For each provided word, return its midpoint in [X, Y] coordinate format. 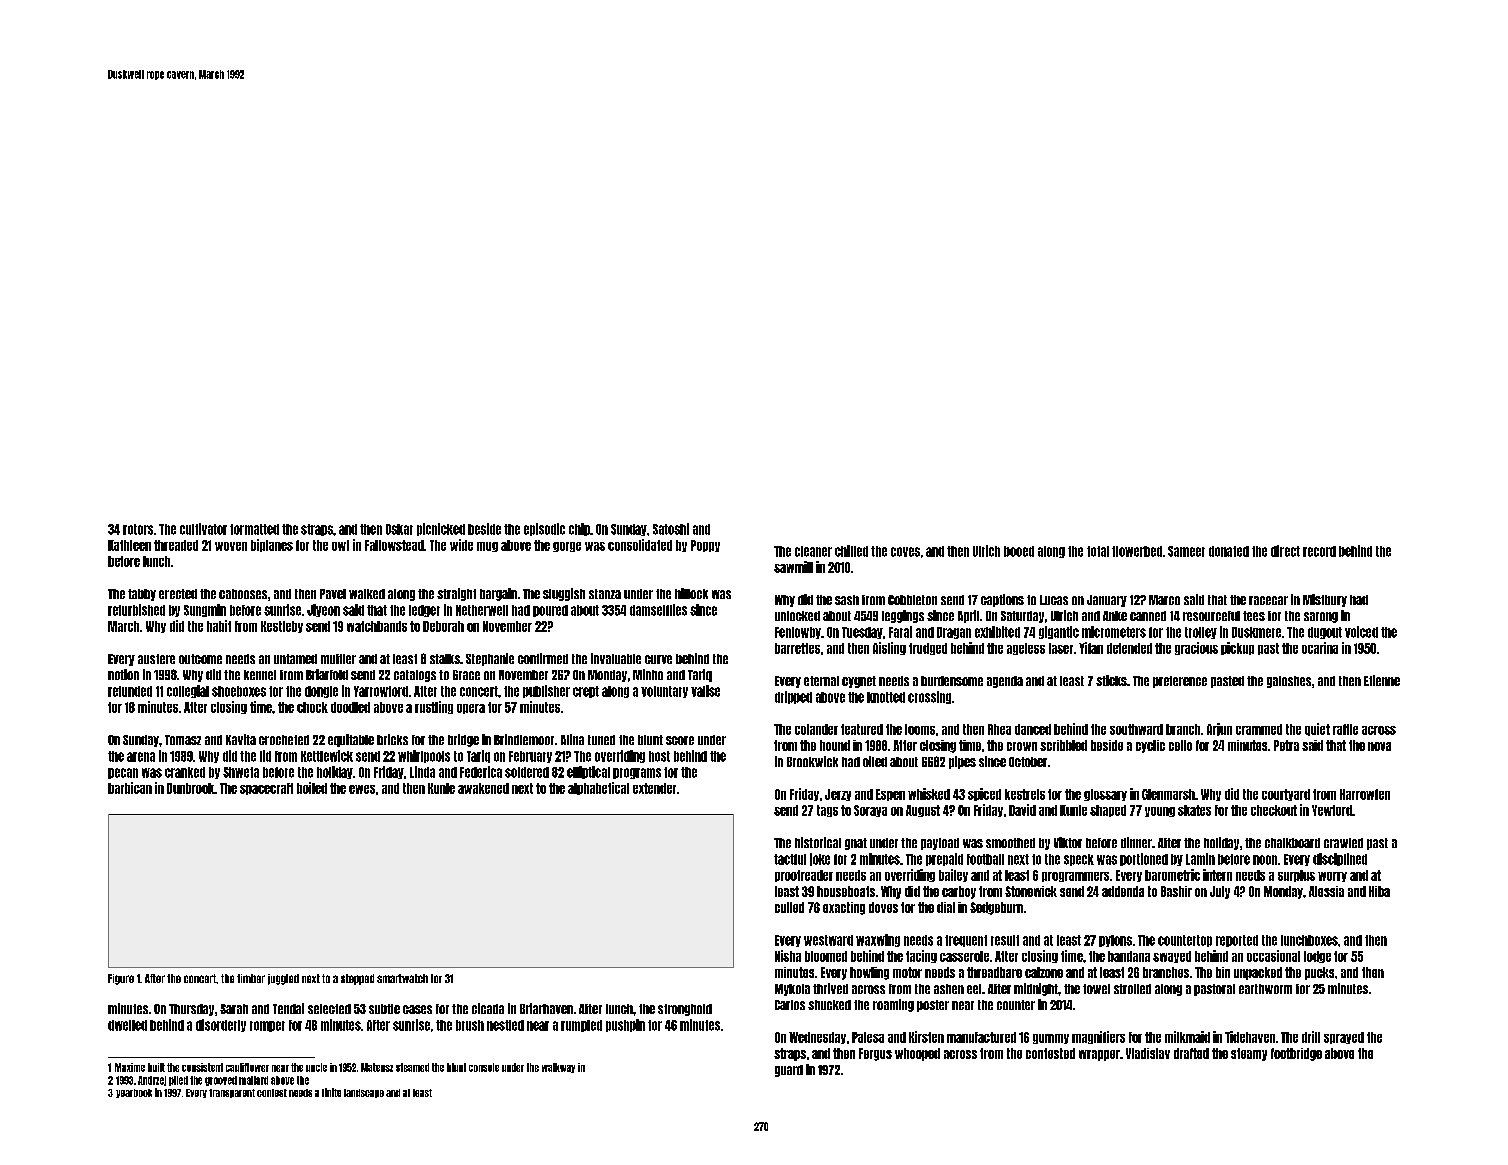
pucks [1319, 973]
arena [141, 757]
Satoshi [671, 529]
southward [1136, 729]
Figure [121, 979]
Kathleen [129, 545]
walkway [558, 1068]
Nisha [788, 956]
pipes [962, 762]
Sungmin [205, 610]
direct [1285, 551]
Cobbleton [912, 600]
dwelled [127, 1025]
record [1319, 551]
